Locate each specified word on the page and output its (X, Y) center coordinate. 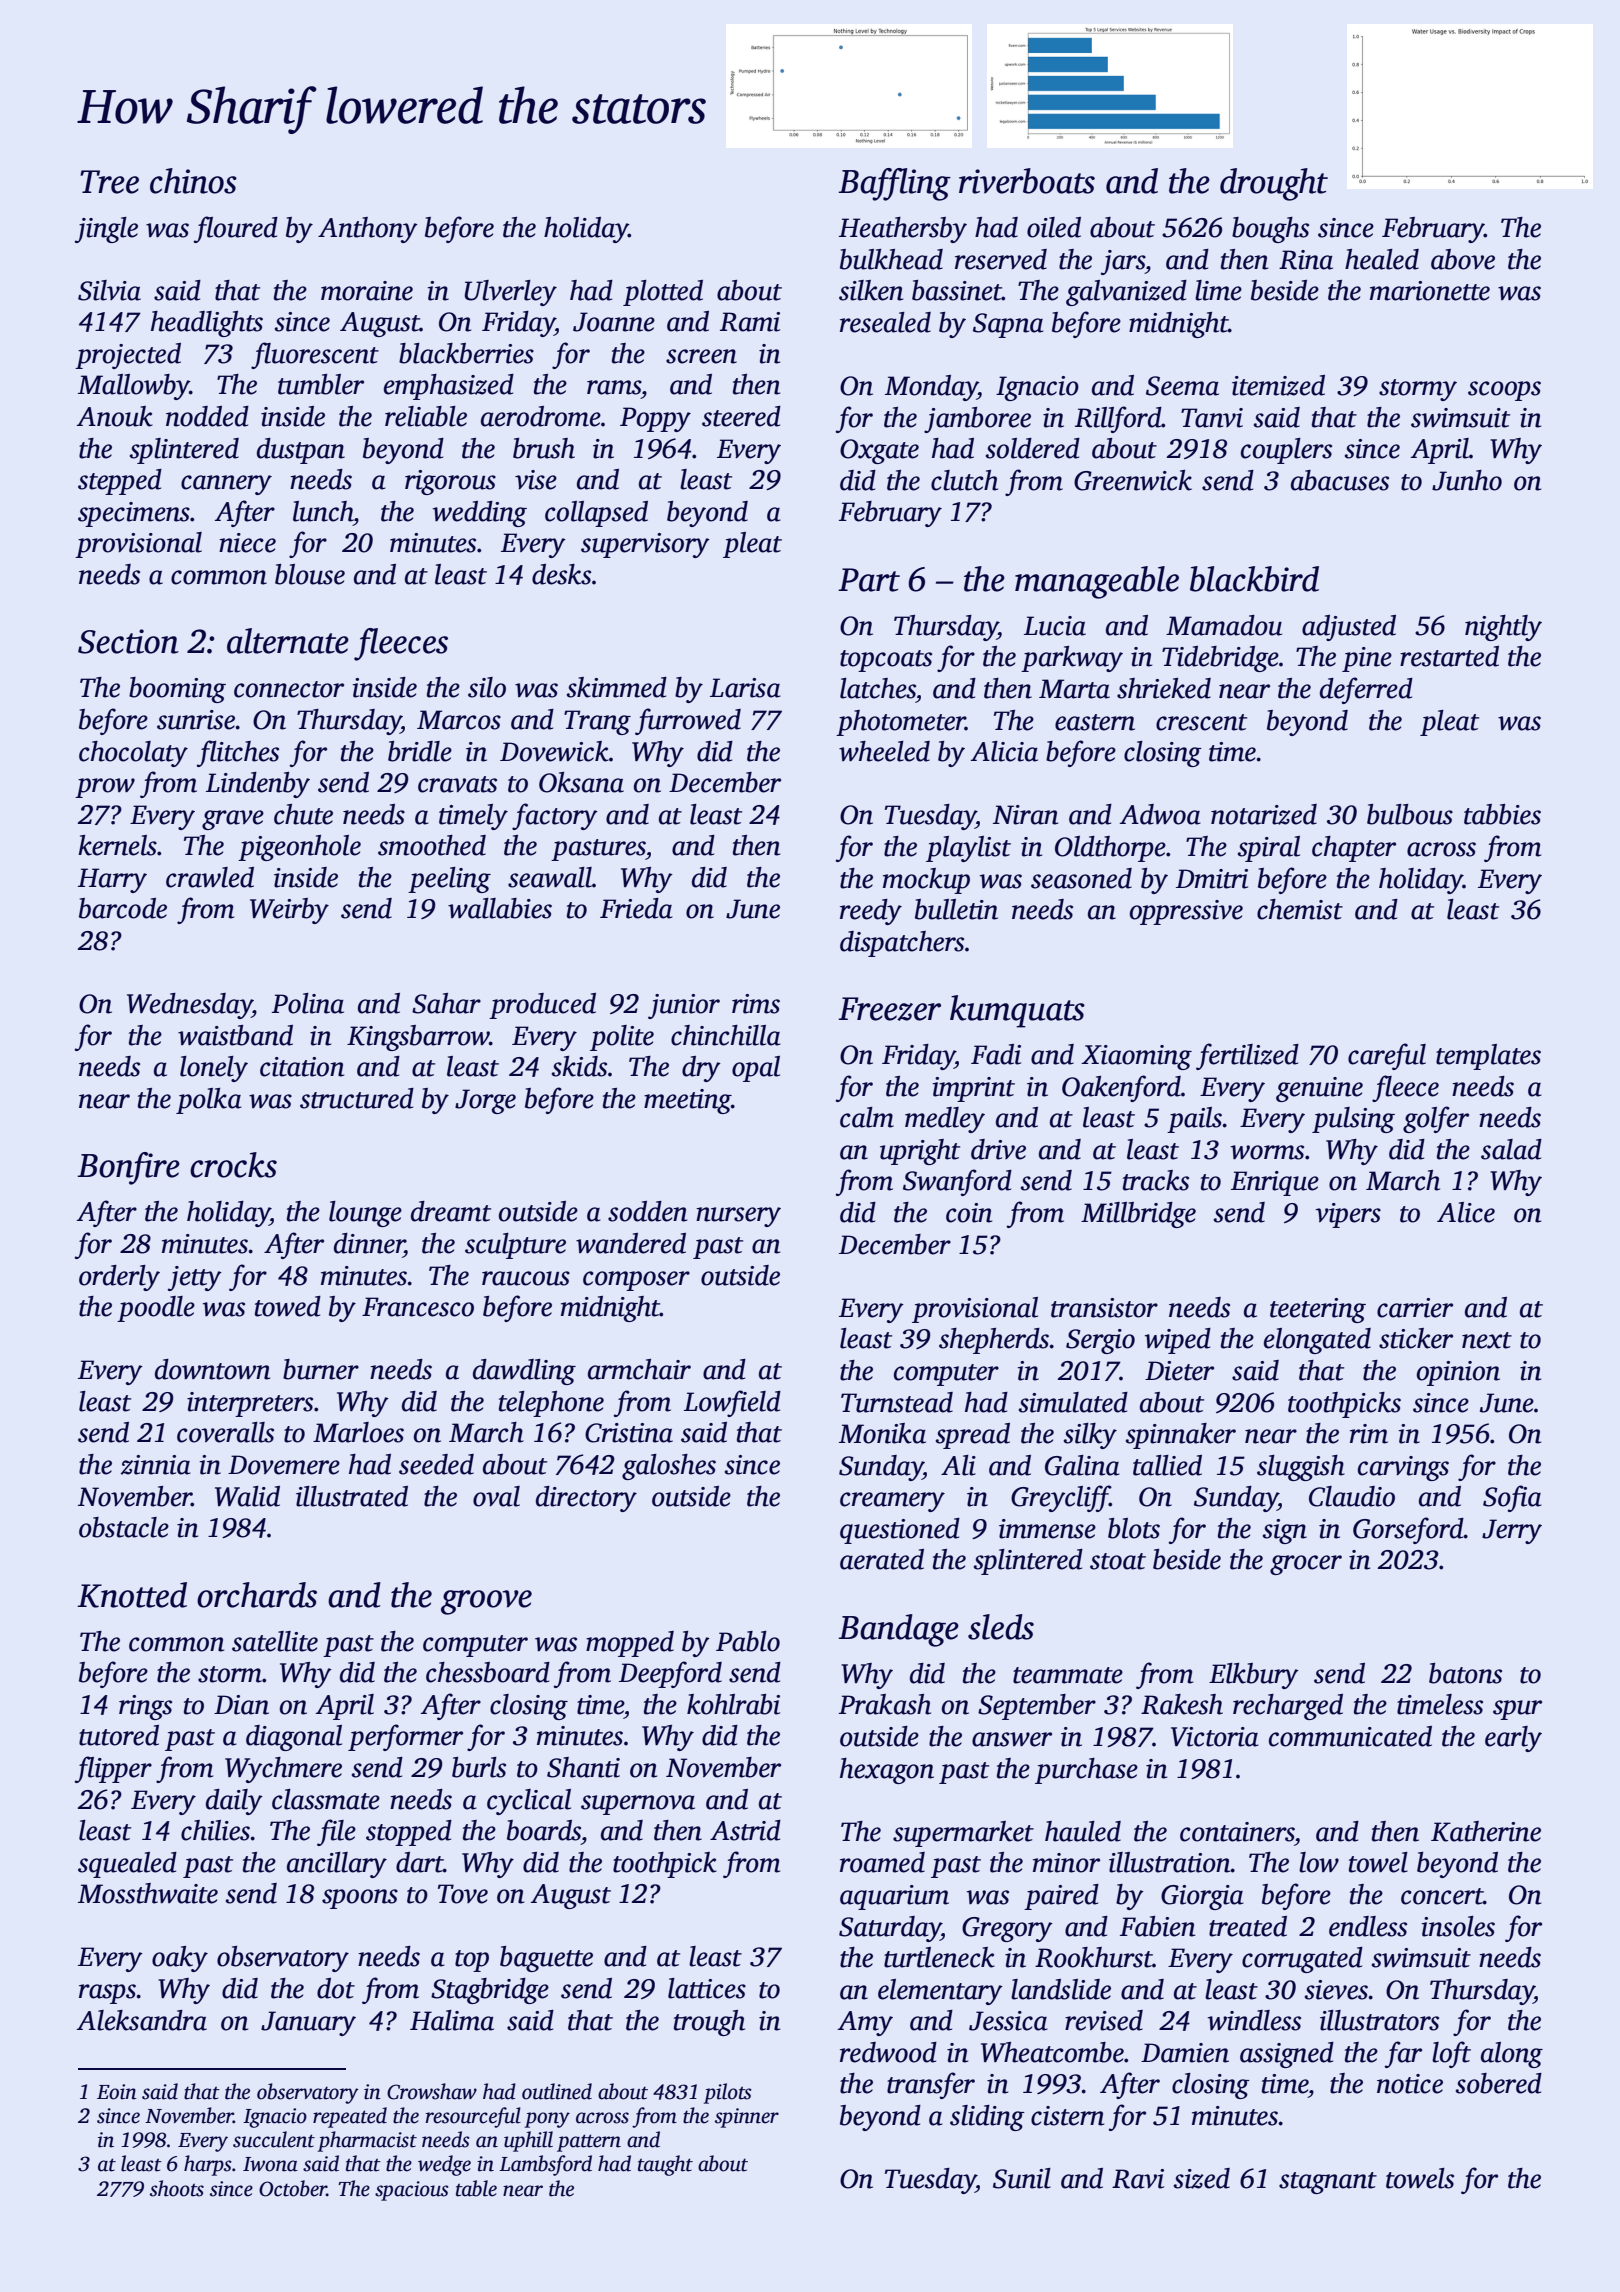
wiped (1178, 1341)
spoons (360, 1899)
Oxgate (879, 451)
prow (105, 788)
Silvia (109, 290)
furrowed (688, 721)
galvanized (1126, 293)
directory (586, 1499)
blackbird (1254, 579)
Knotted (132, 1595)
